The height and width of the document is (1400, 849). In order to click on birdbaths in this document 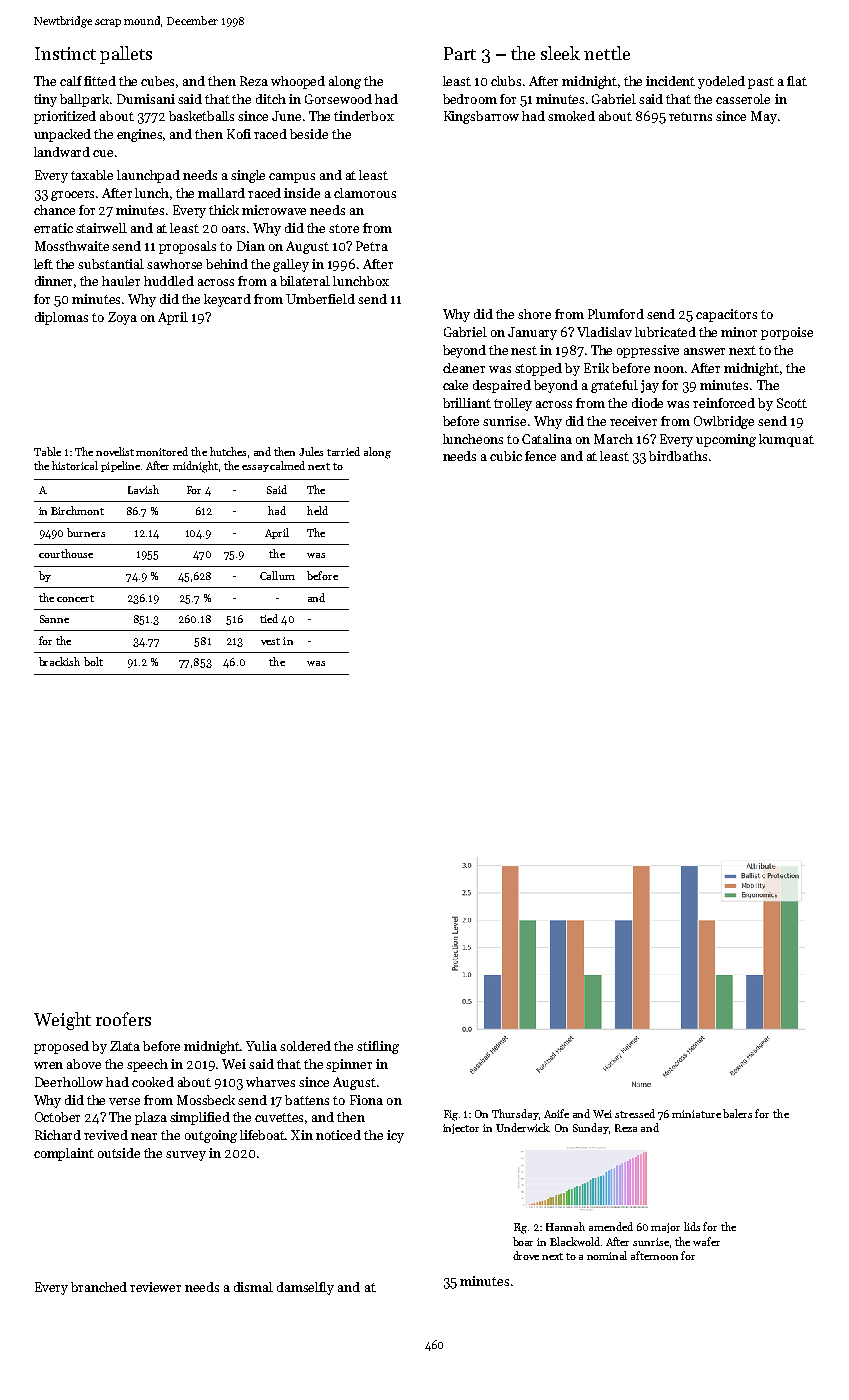, I will do `click(678, 456)`.
